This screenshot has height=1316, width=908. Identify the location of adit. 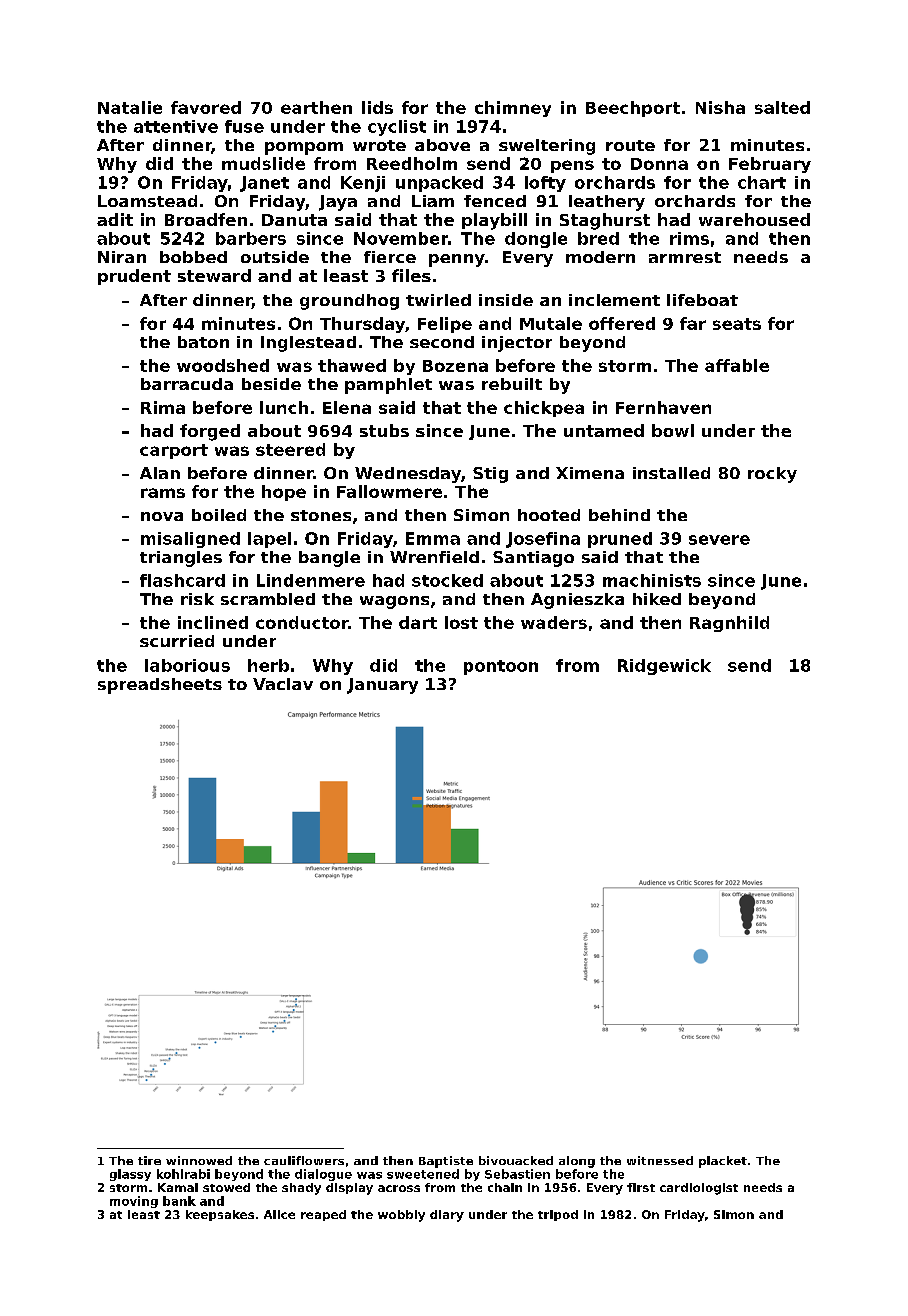
(115, 219).
